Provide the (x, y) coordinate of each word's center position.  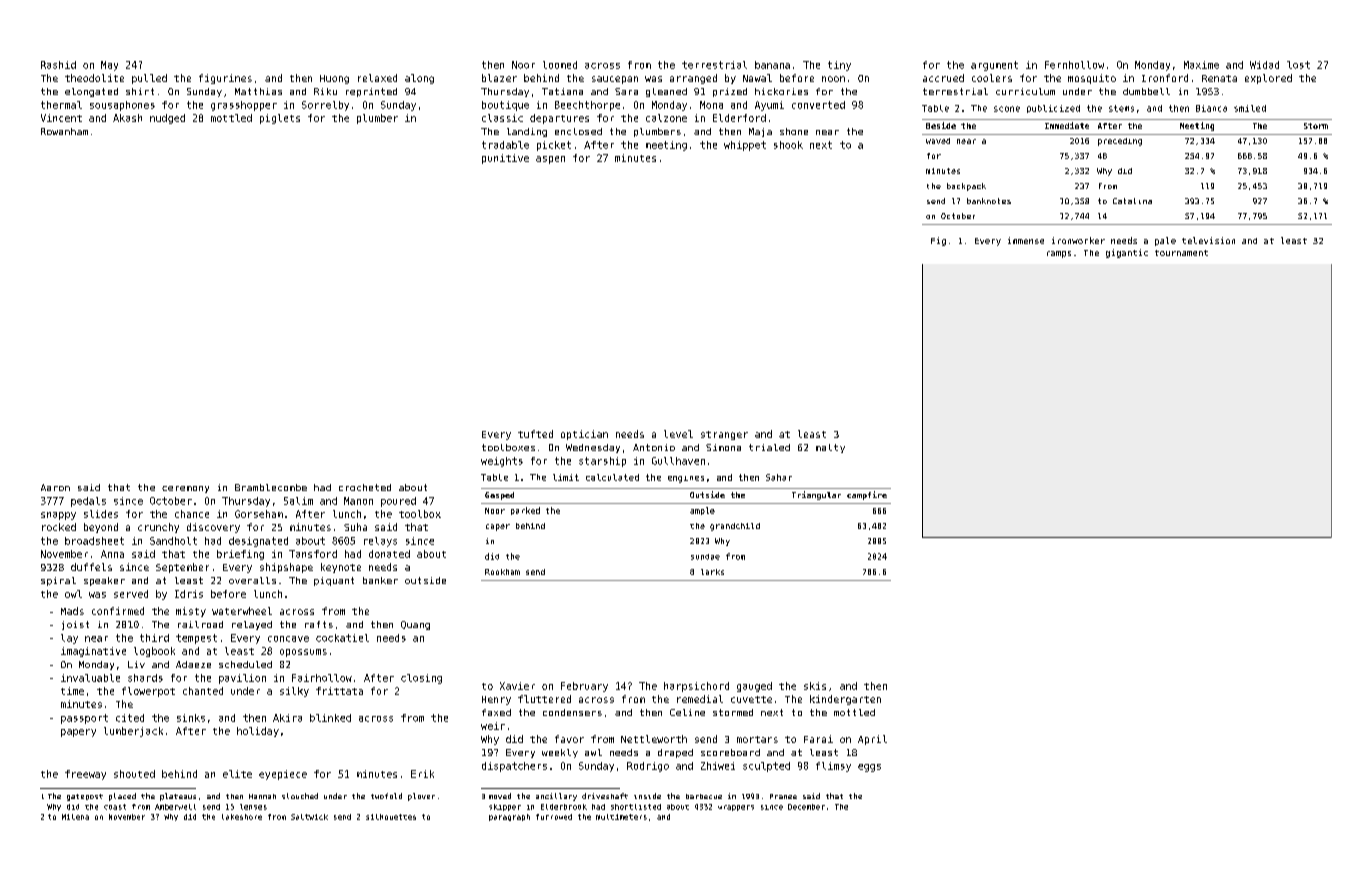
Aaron (55, 487)
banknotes (989, 201)
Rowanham (64, 131)
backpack (966, 187)
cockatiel (342, 638)
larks (712, 572)
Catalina (1132, 201)
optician (584, 435)
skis (815, 686)
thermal (61, 105)
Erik (422, 774)
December (806, 807)
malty (830, 448)
